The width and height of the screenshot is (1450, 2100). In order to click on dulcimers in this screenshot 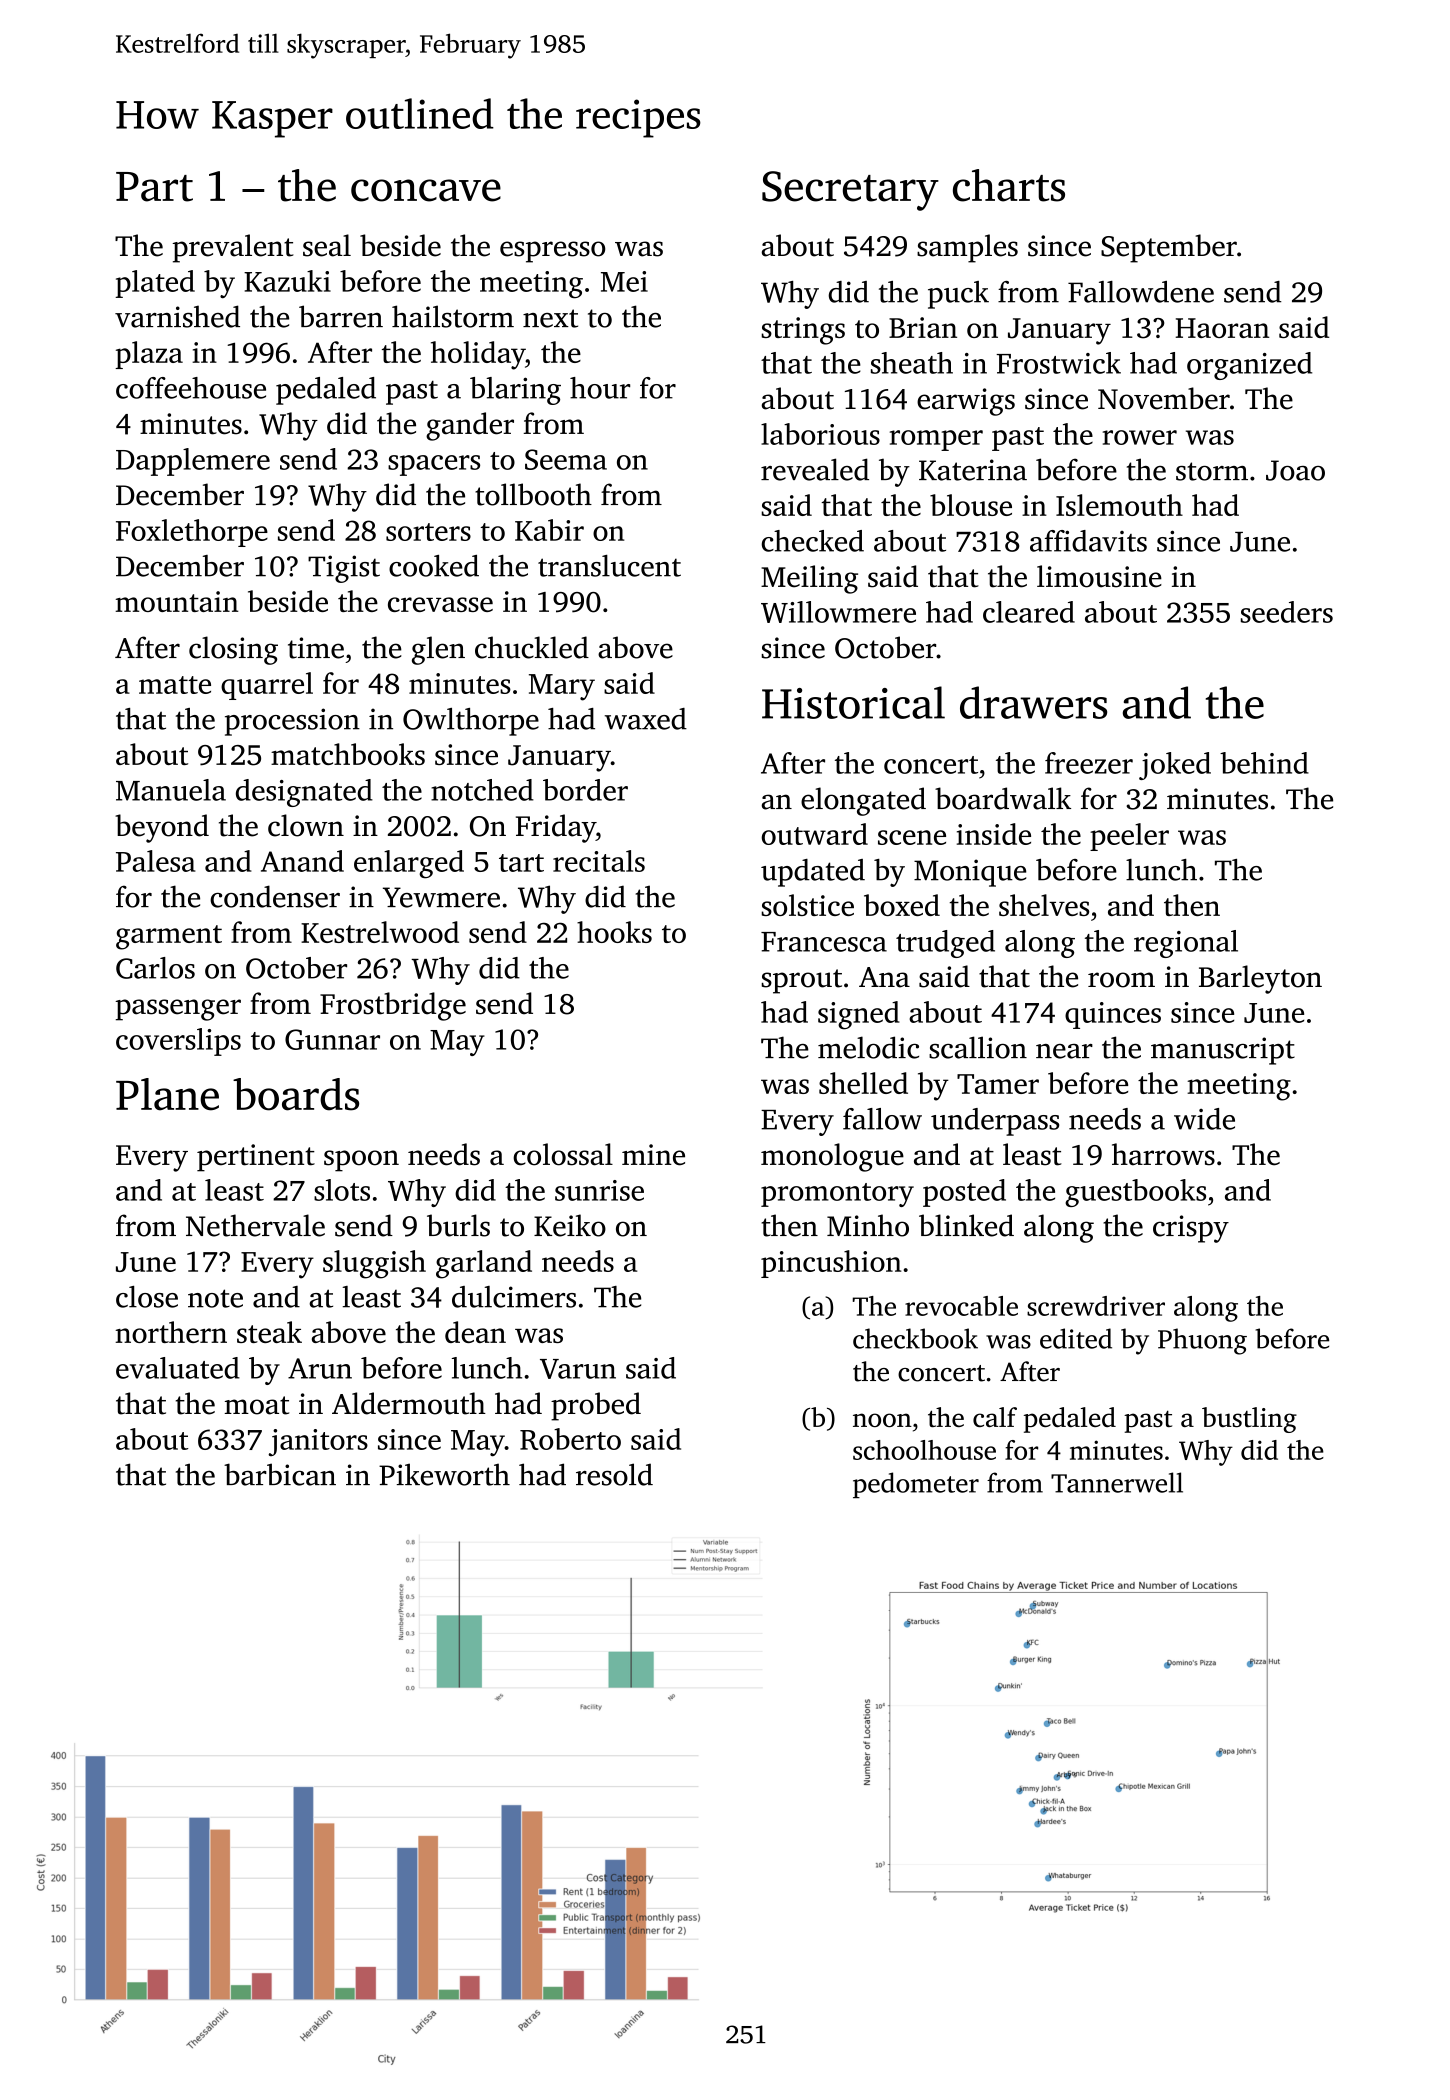, I will do `click(514, 1297)`.
